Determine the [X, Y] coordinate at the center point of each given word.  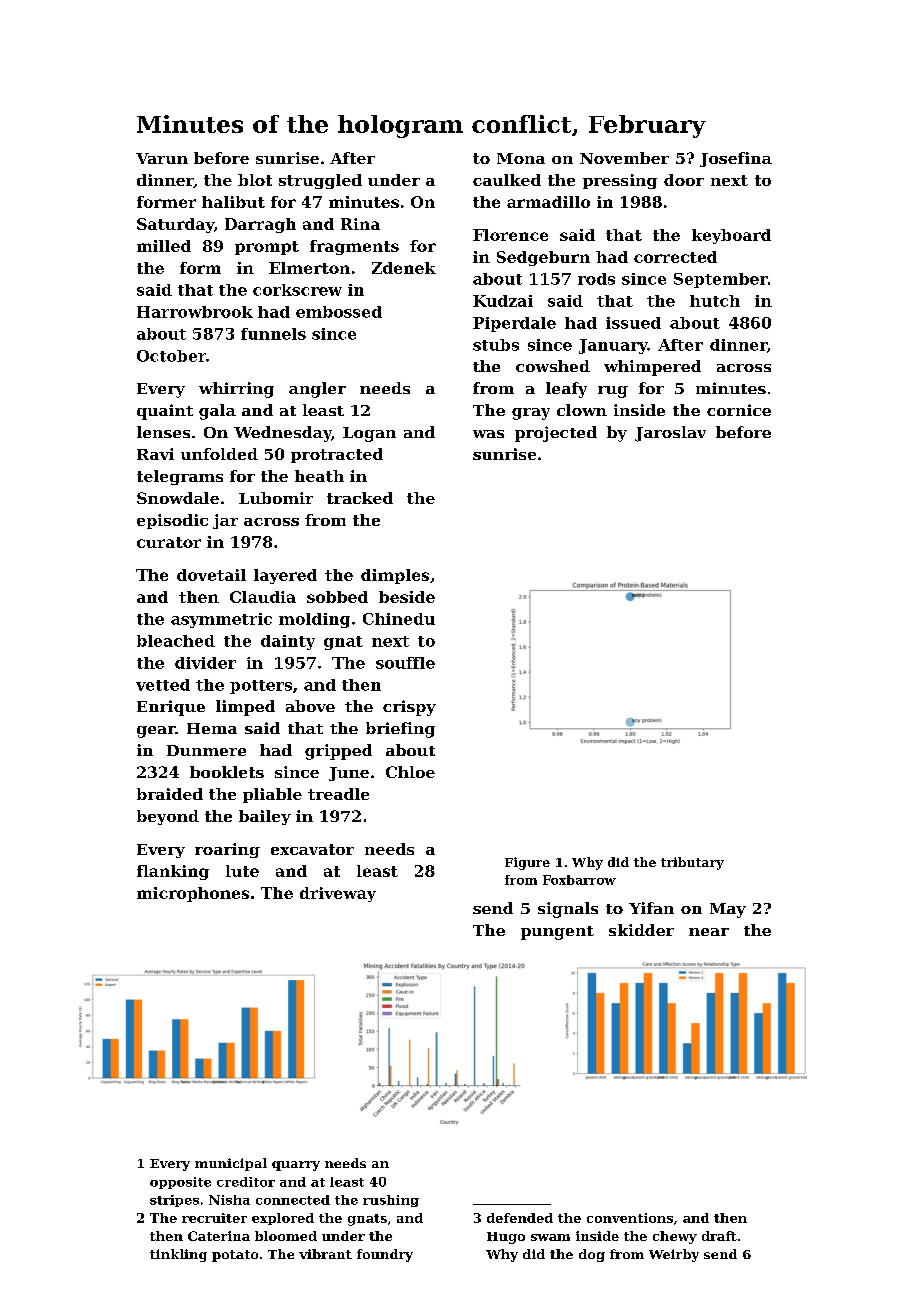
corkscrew [297, 290]
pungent [557, 933]
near [709, 932]
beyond [168, 817]
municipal [231, 1164]
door [684, 180]
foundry [385, 1255]
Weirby [674, 1255]
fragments [354, 247]
